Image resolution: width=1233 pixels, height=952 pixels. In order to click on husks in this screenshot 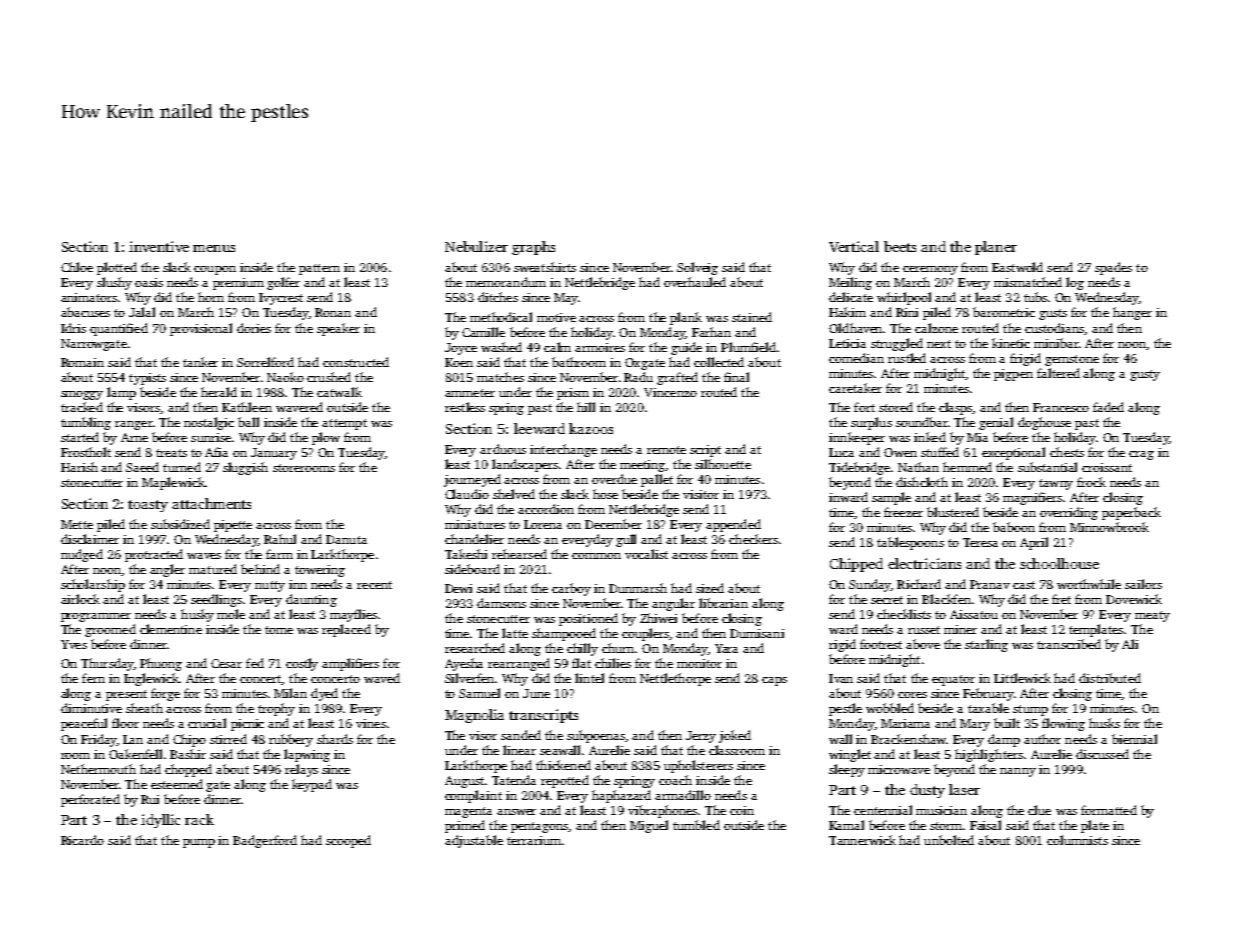, I will do `click(1104, 723)`.
